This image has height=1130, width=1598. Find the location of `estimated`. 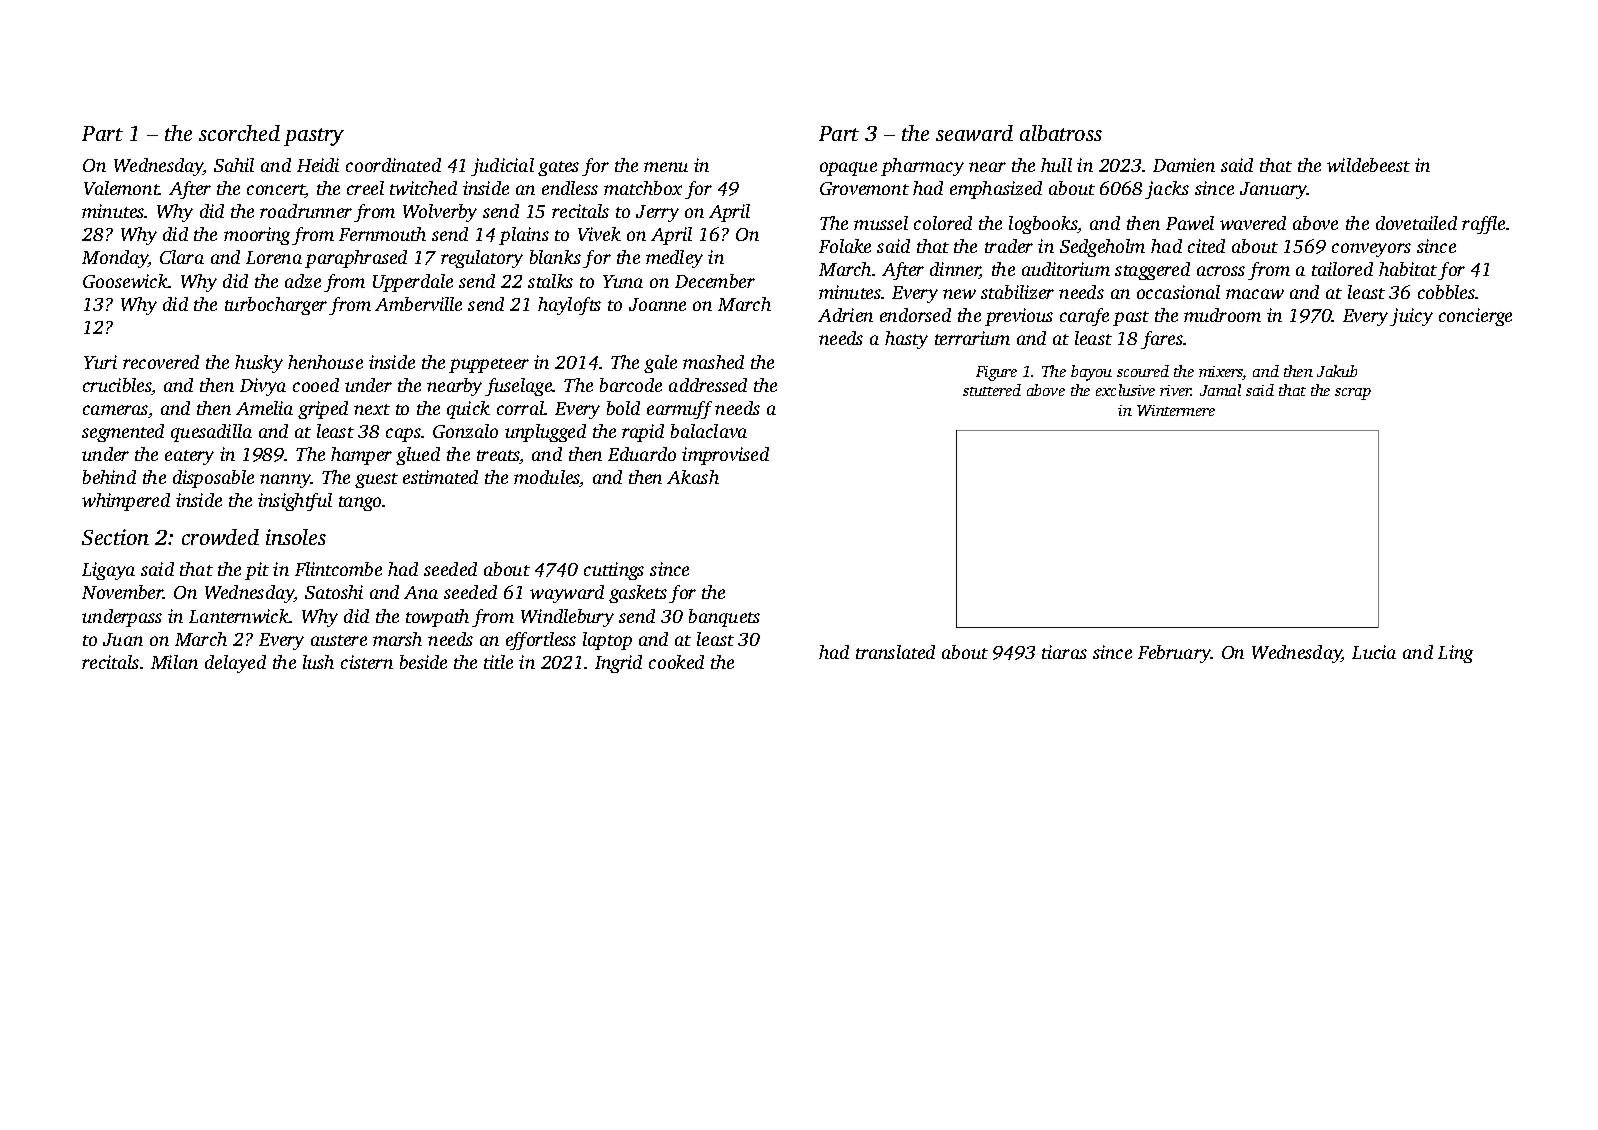

estimated is located at coordinates (440, 477).
